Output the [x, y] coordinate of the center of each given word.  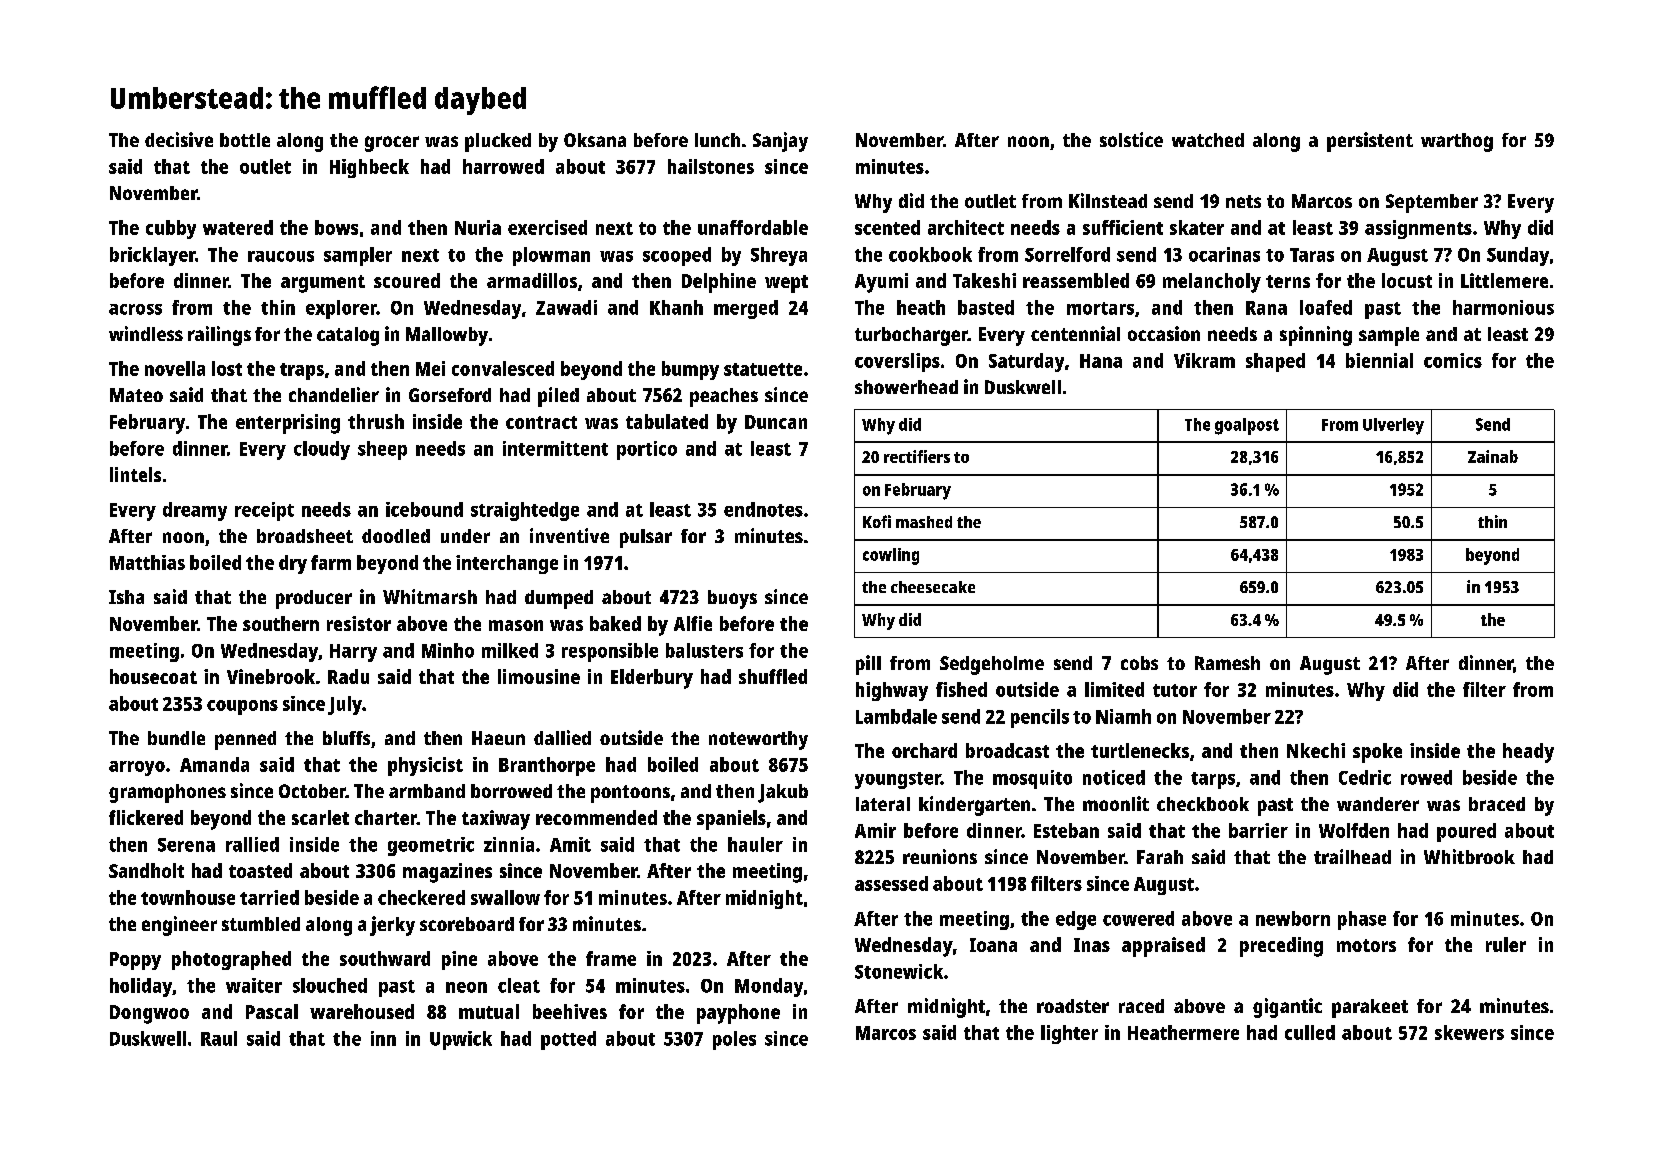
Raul [219, 1038]
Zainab [1493, 456]
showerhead [906, 387]
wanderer [1378, 804]
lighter [1069, 1034]
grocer [392, 144]
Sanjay [780, 142]
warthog [1457, 142]
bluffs [346, 738]
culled [1310, 1032]
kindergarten [974, 806]
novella [175, 368]
